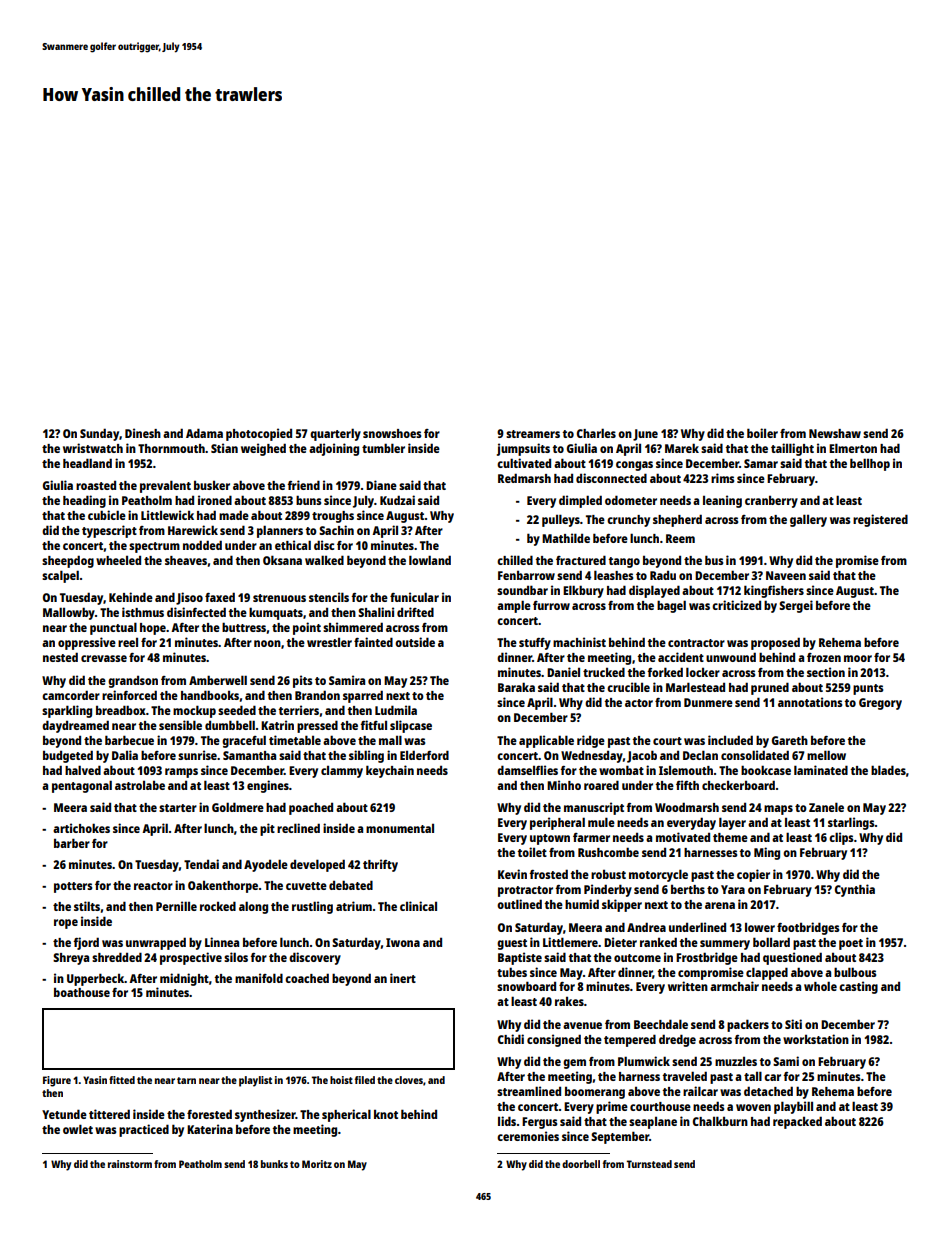 The width and height of the document is (952, 1233). What do you see at coordinates (581, 1164) in the document?
I see `doorbell` at bounding box center [581, 1164].
